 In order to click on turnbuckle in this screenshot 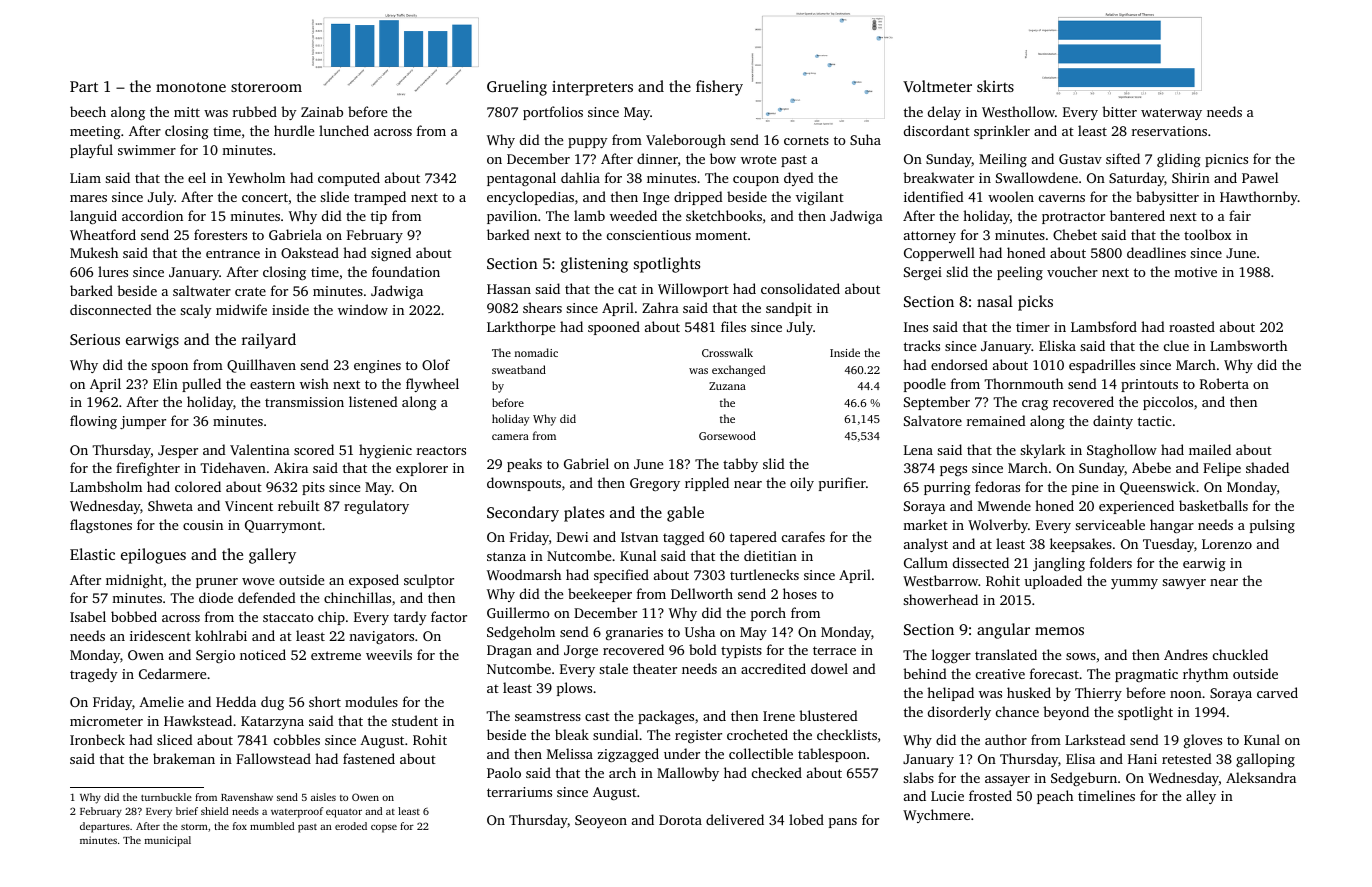, I will do `click(166, 797)`.
